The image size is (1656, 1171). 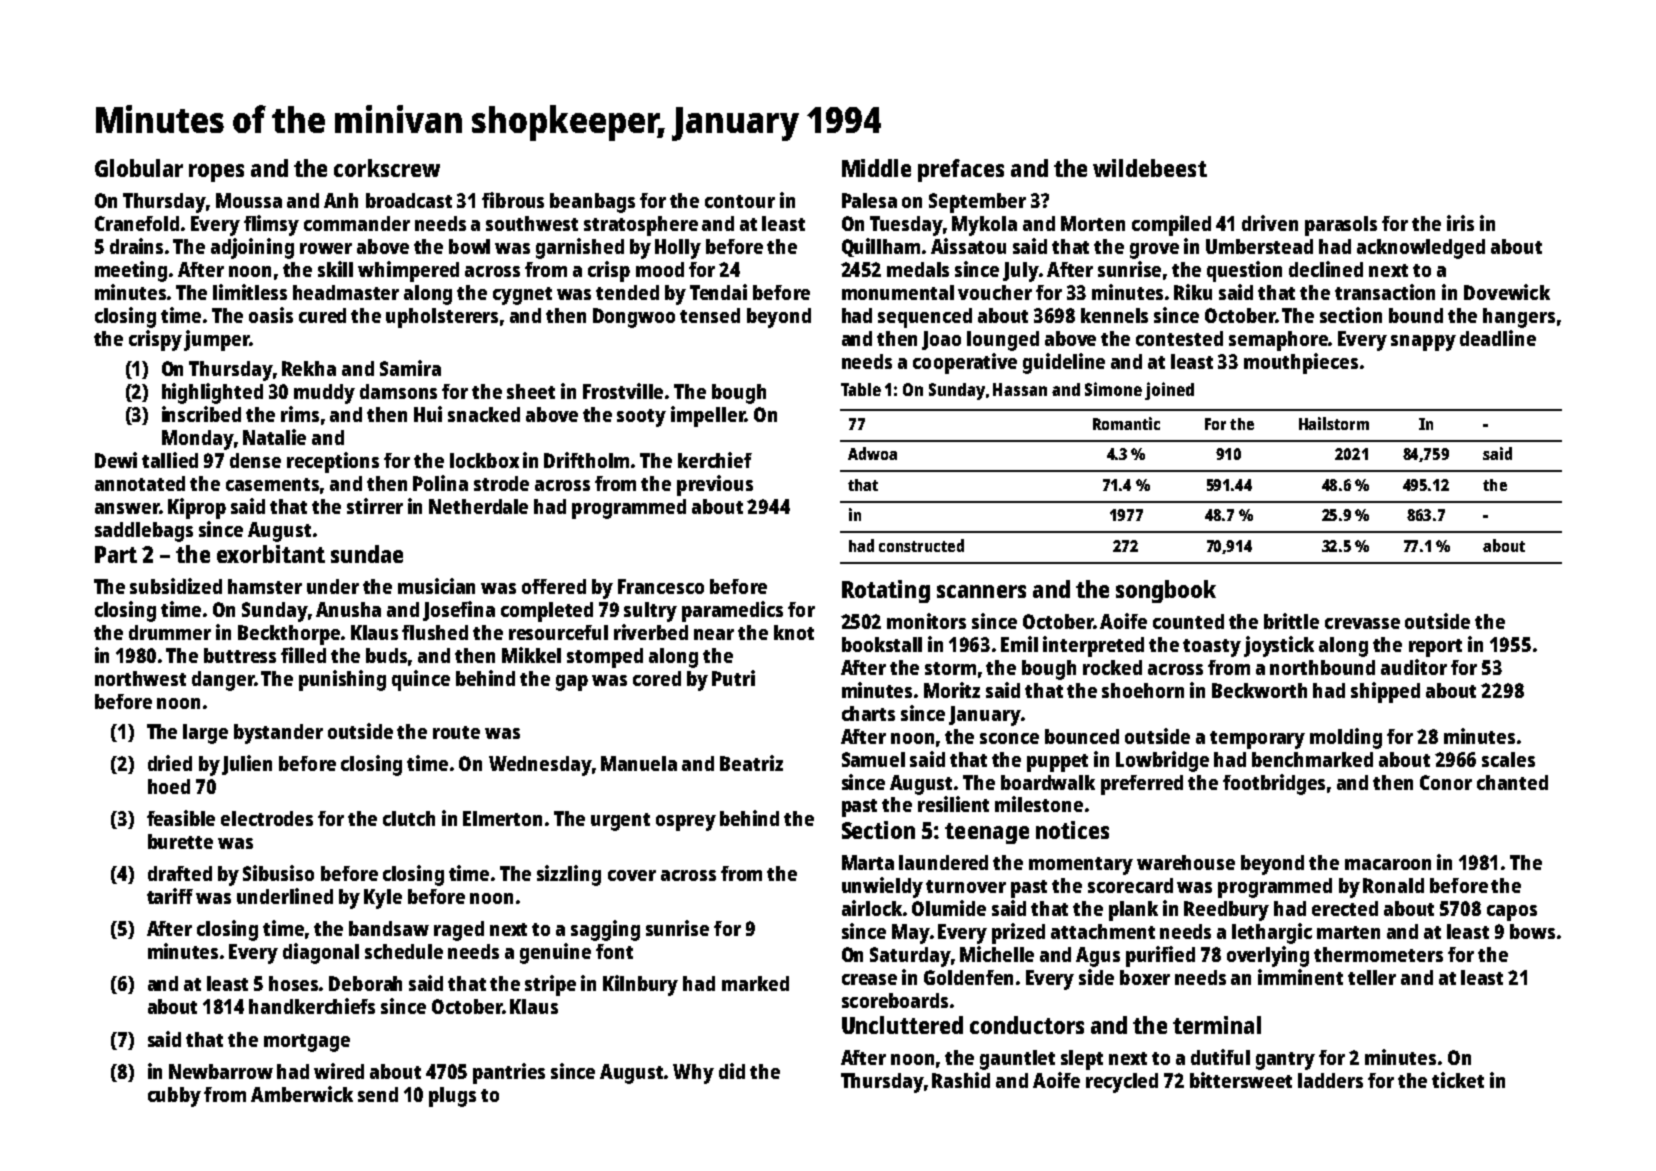 I want to click on hoed, so click(x=169, y=786).
